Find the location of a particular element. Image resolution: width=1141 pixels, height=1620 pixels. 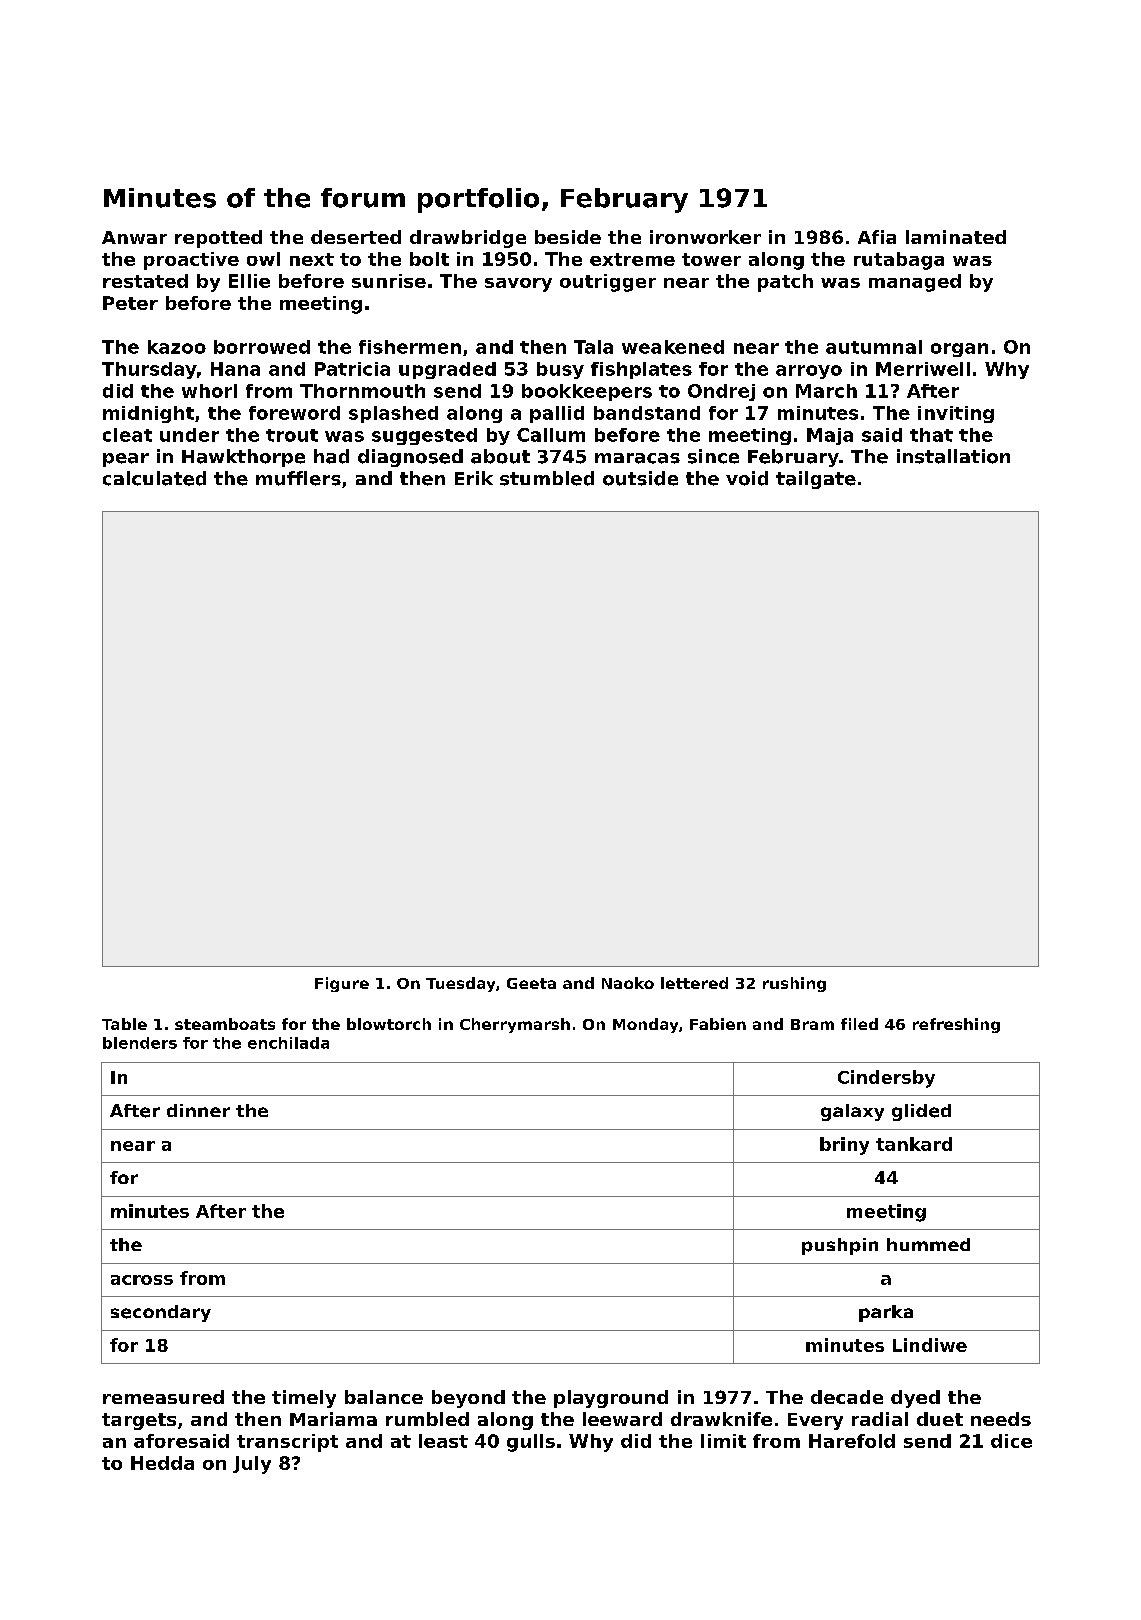

ironworker is located at coordinates (705, 237).
